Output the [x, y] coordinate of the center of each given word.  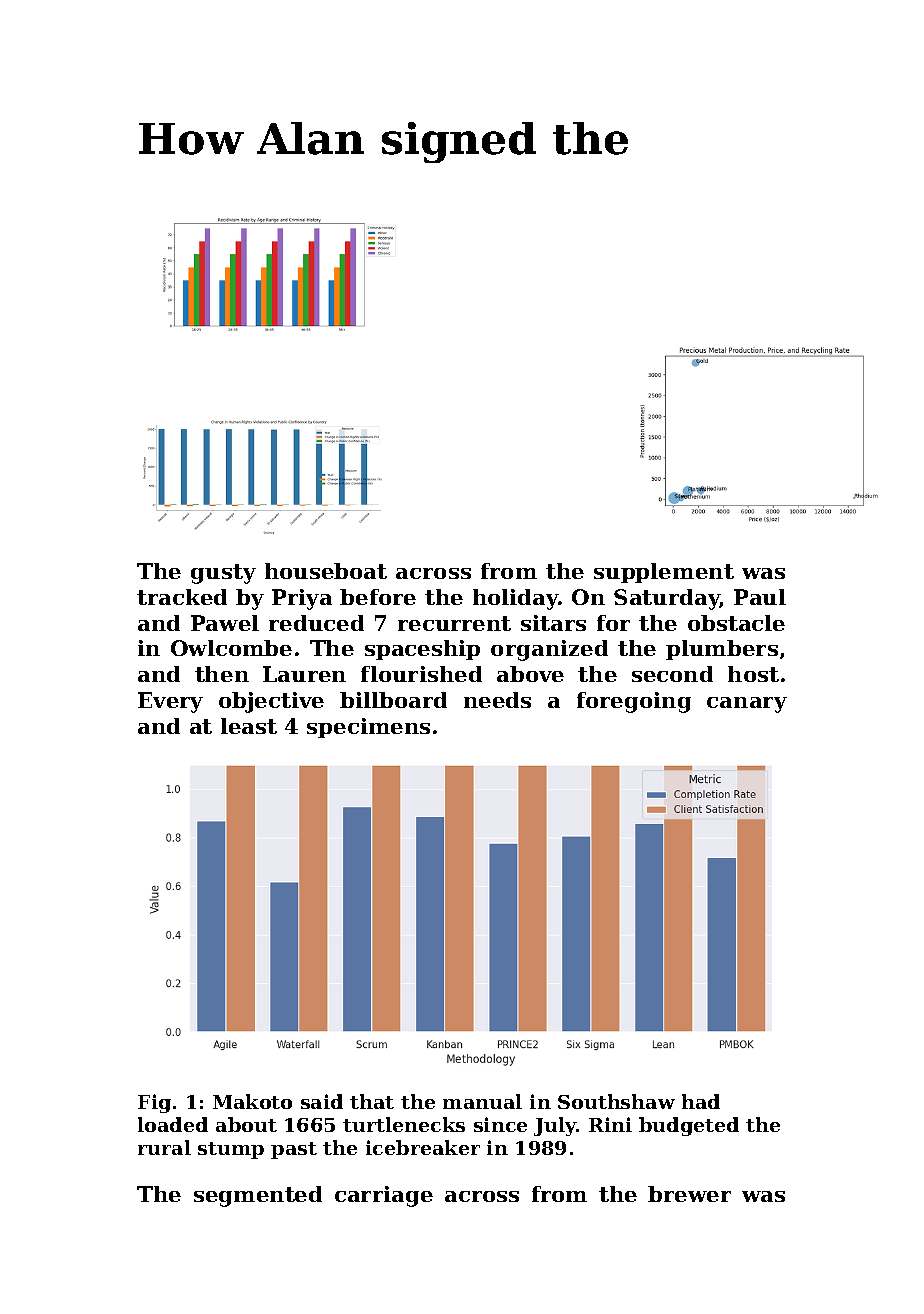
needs [497, 700]
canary [747, 705]
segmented [258, 1196]
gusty [223, 574]
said [322, 1101]
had [701, 1101]
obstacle [736, 623]
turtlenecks [404, 1124]
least [249, 726]
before [378, 597]
